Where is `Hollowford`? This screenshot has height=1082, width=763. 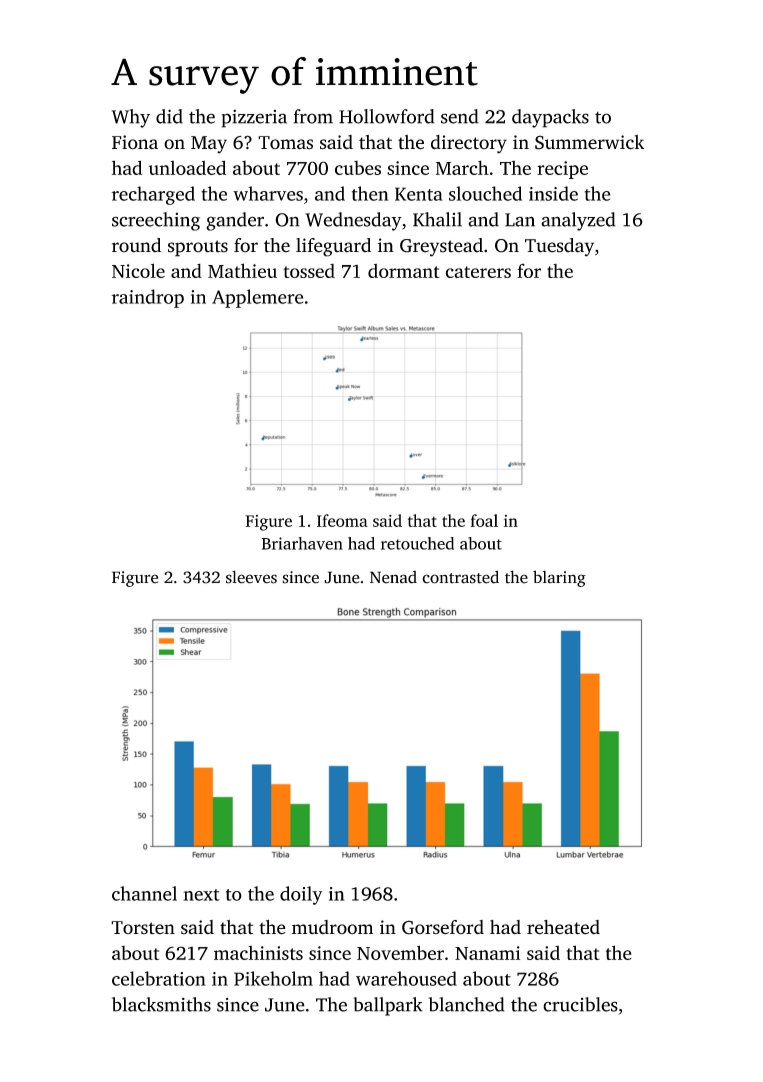
Hollowford is located at coordinates (387, 116).
